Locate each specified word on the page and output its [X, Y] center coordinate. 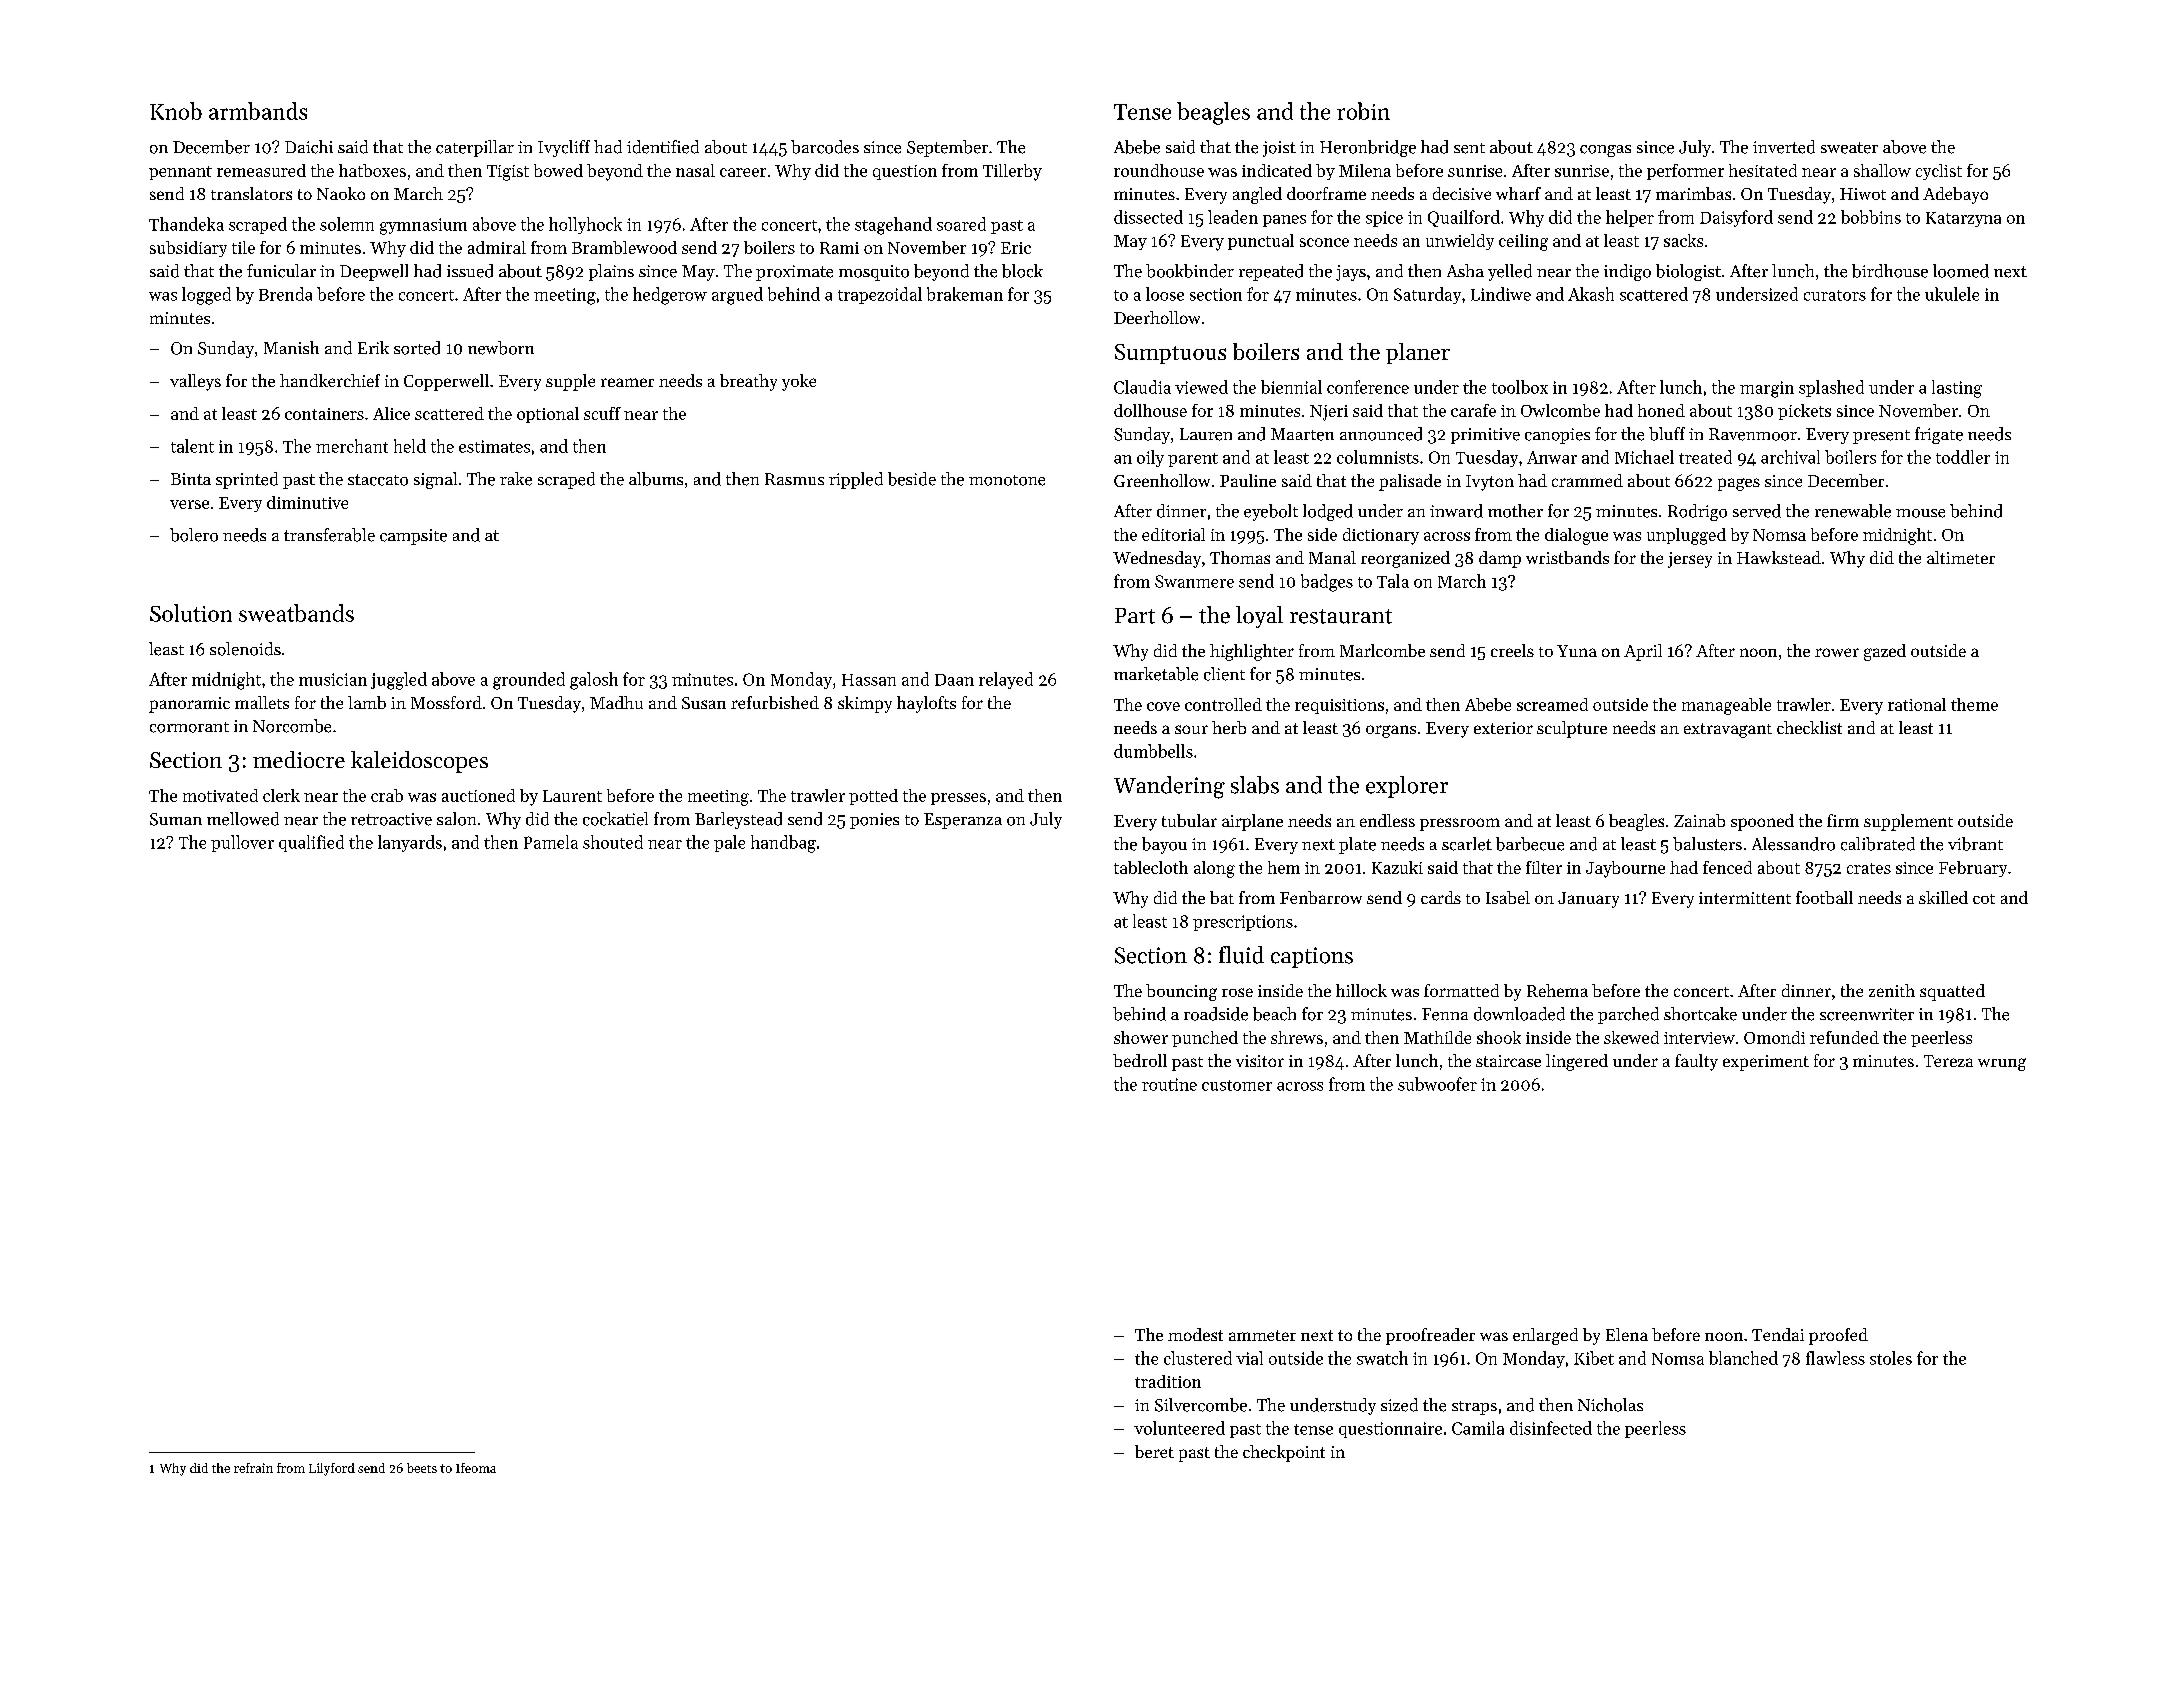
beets [422, 1468]
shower [1141, 1037]
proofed [1838, 1336]
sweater [1849, 148]
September [947, 148]
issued [470, 271]
